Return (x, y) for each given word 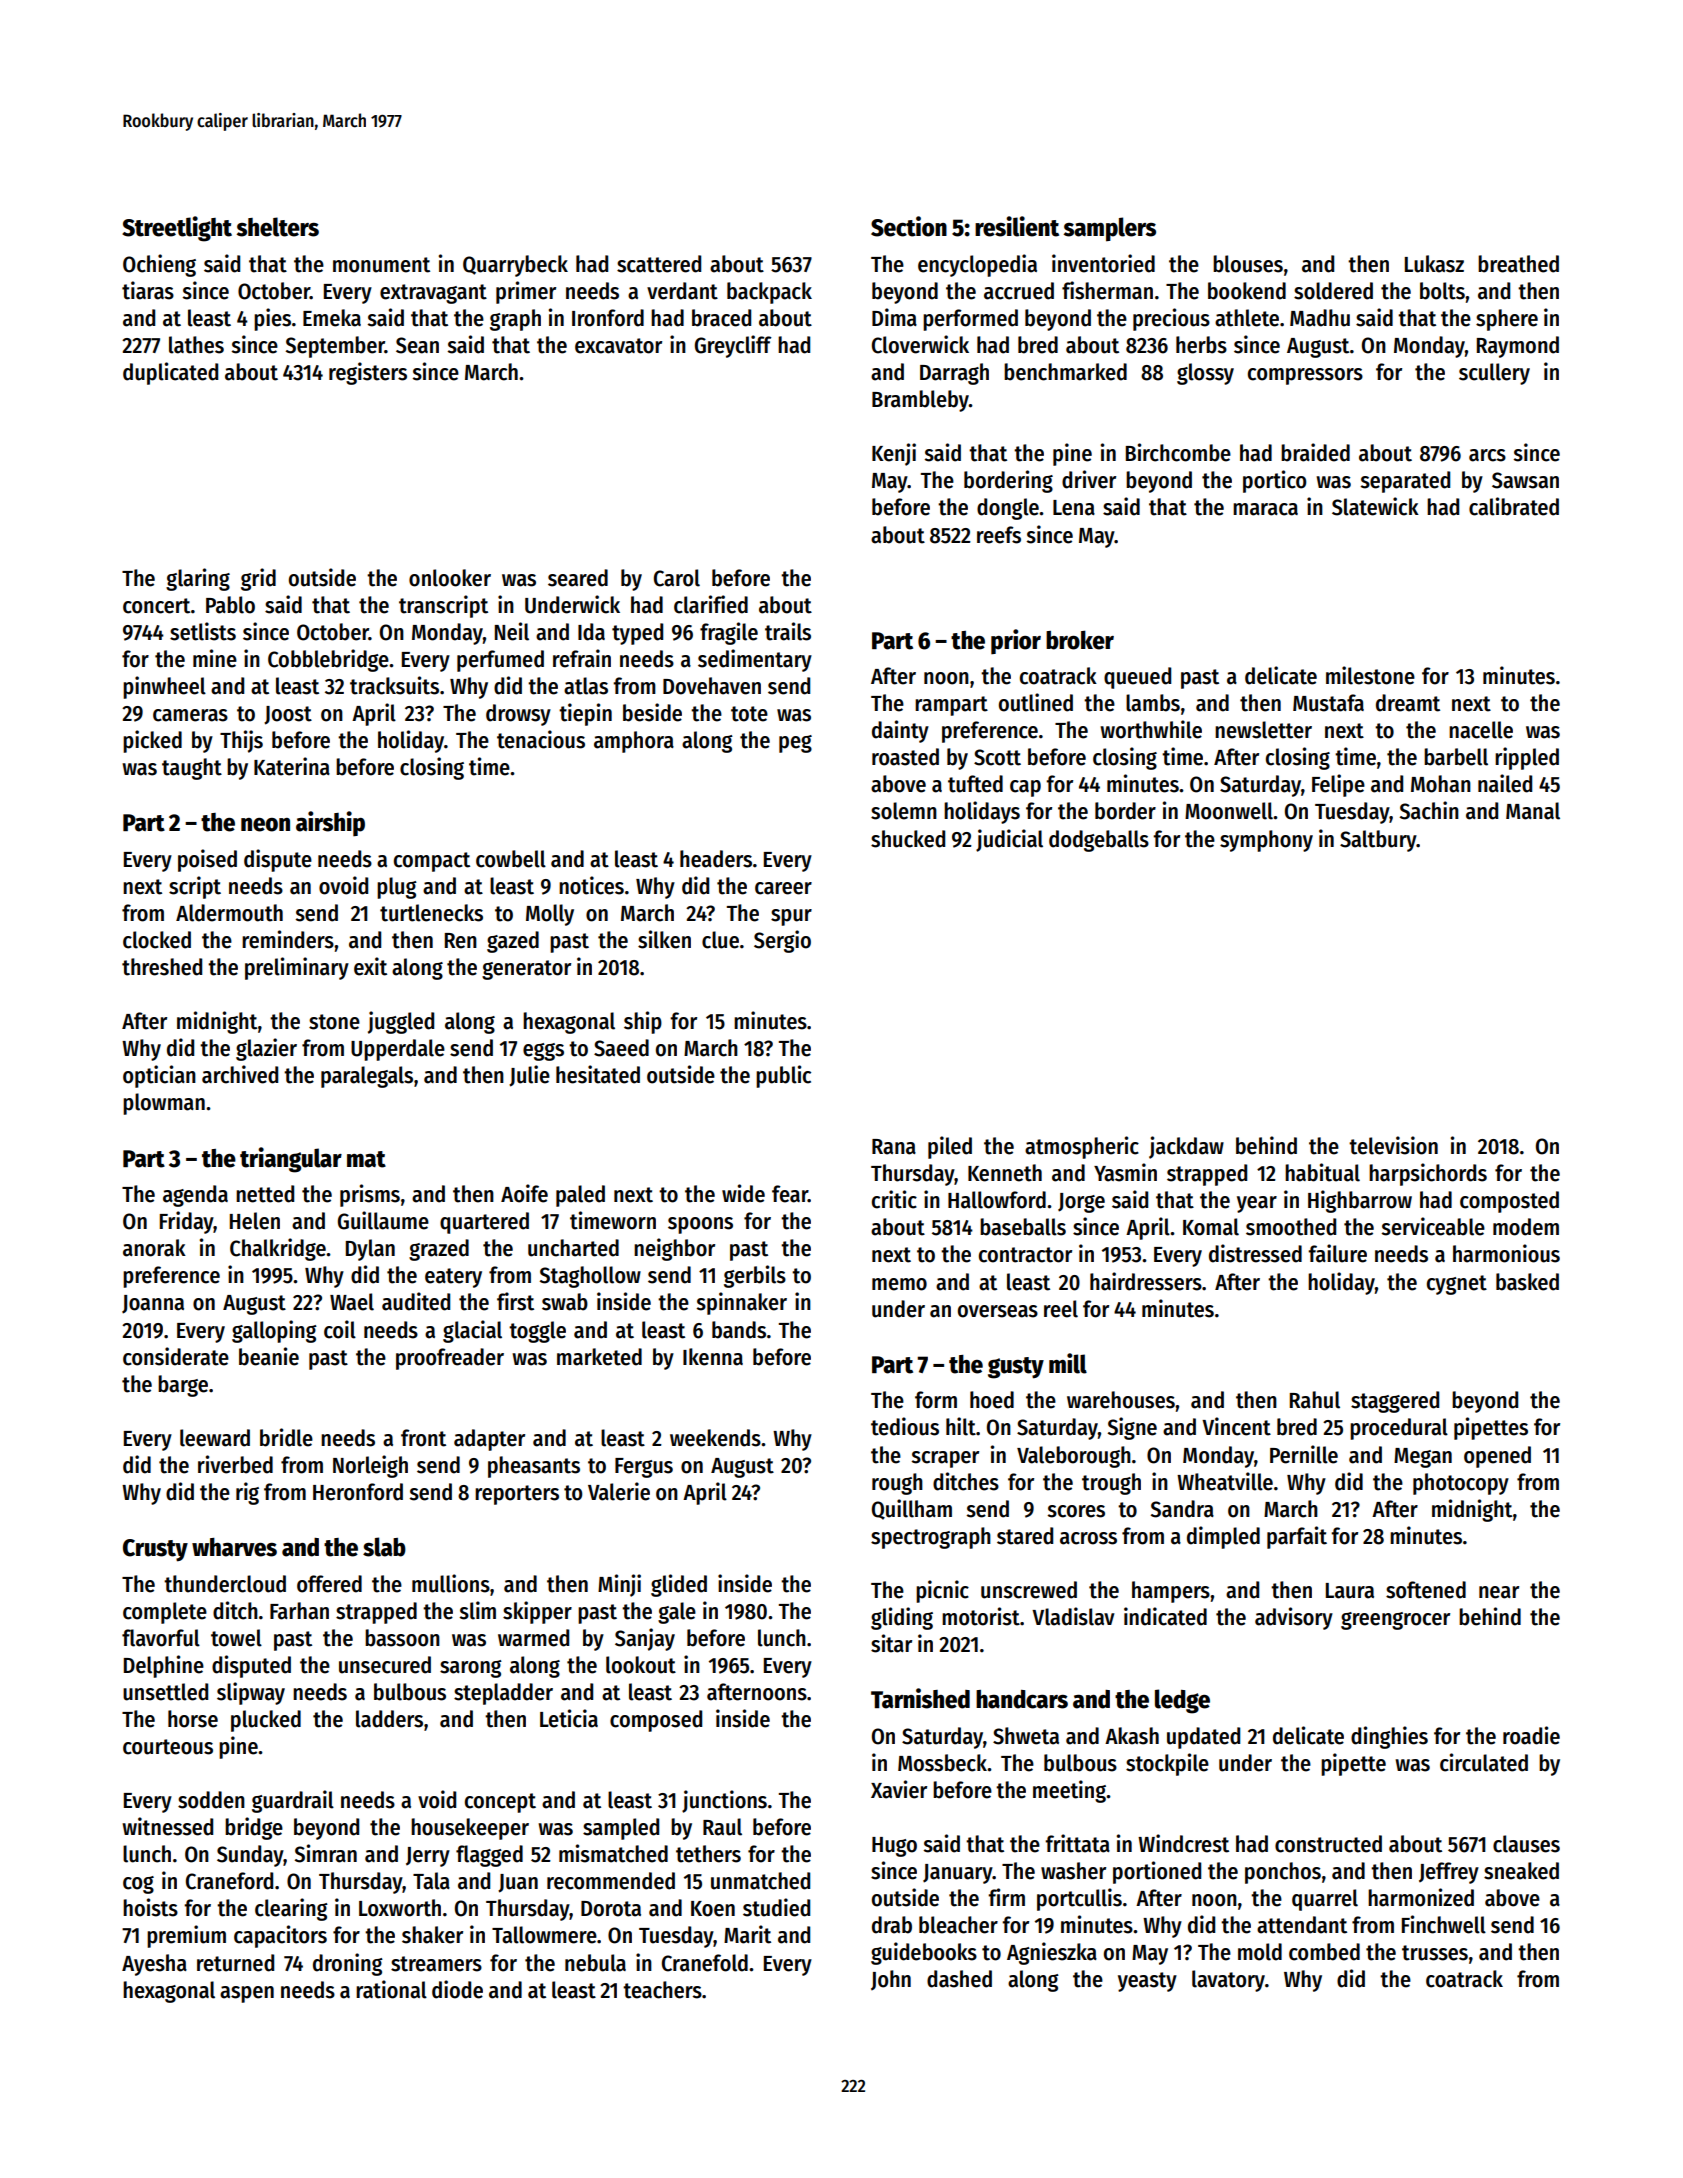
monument (381, 265)
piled (950, 1147)
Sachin (1429, 810)
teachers (662, 1990)
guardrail (293, 1801)
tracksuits (394, 685)
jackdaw (1186, 1147)
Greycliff (733, 346)
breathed (1518, 264)
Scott (997, 757)
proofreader (450, 1359)
